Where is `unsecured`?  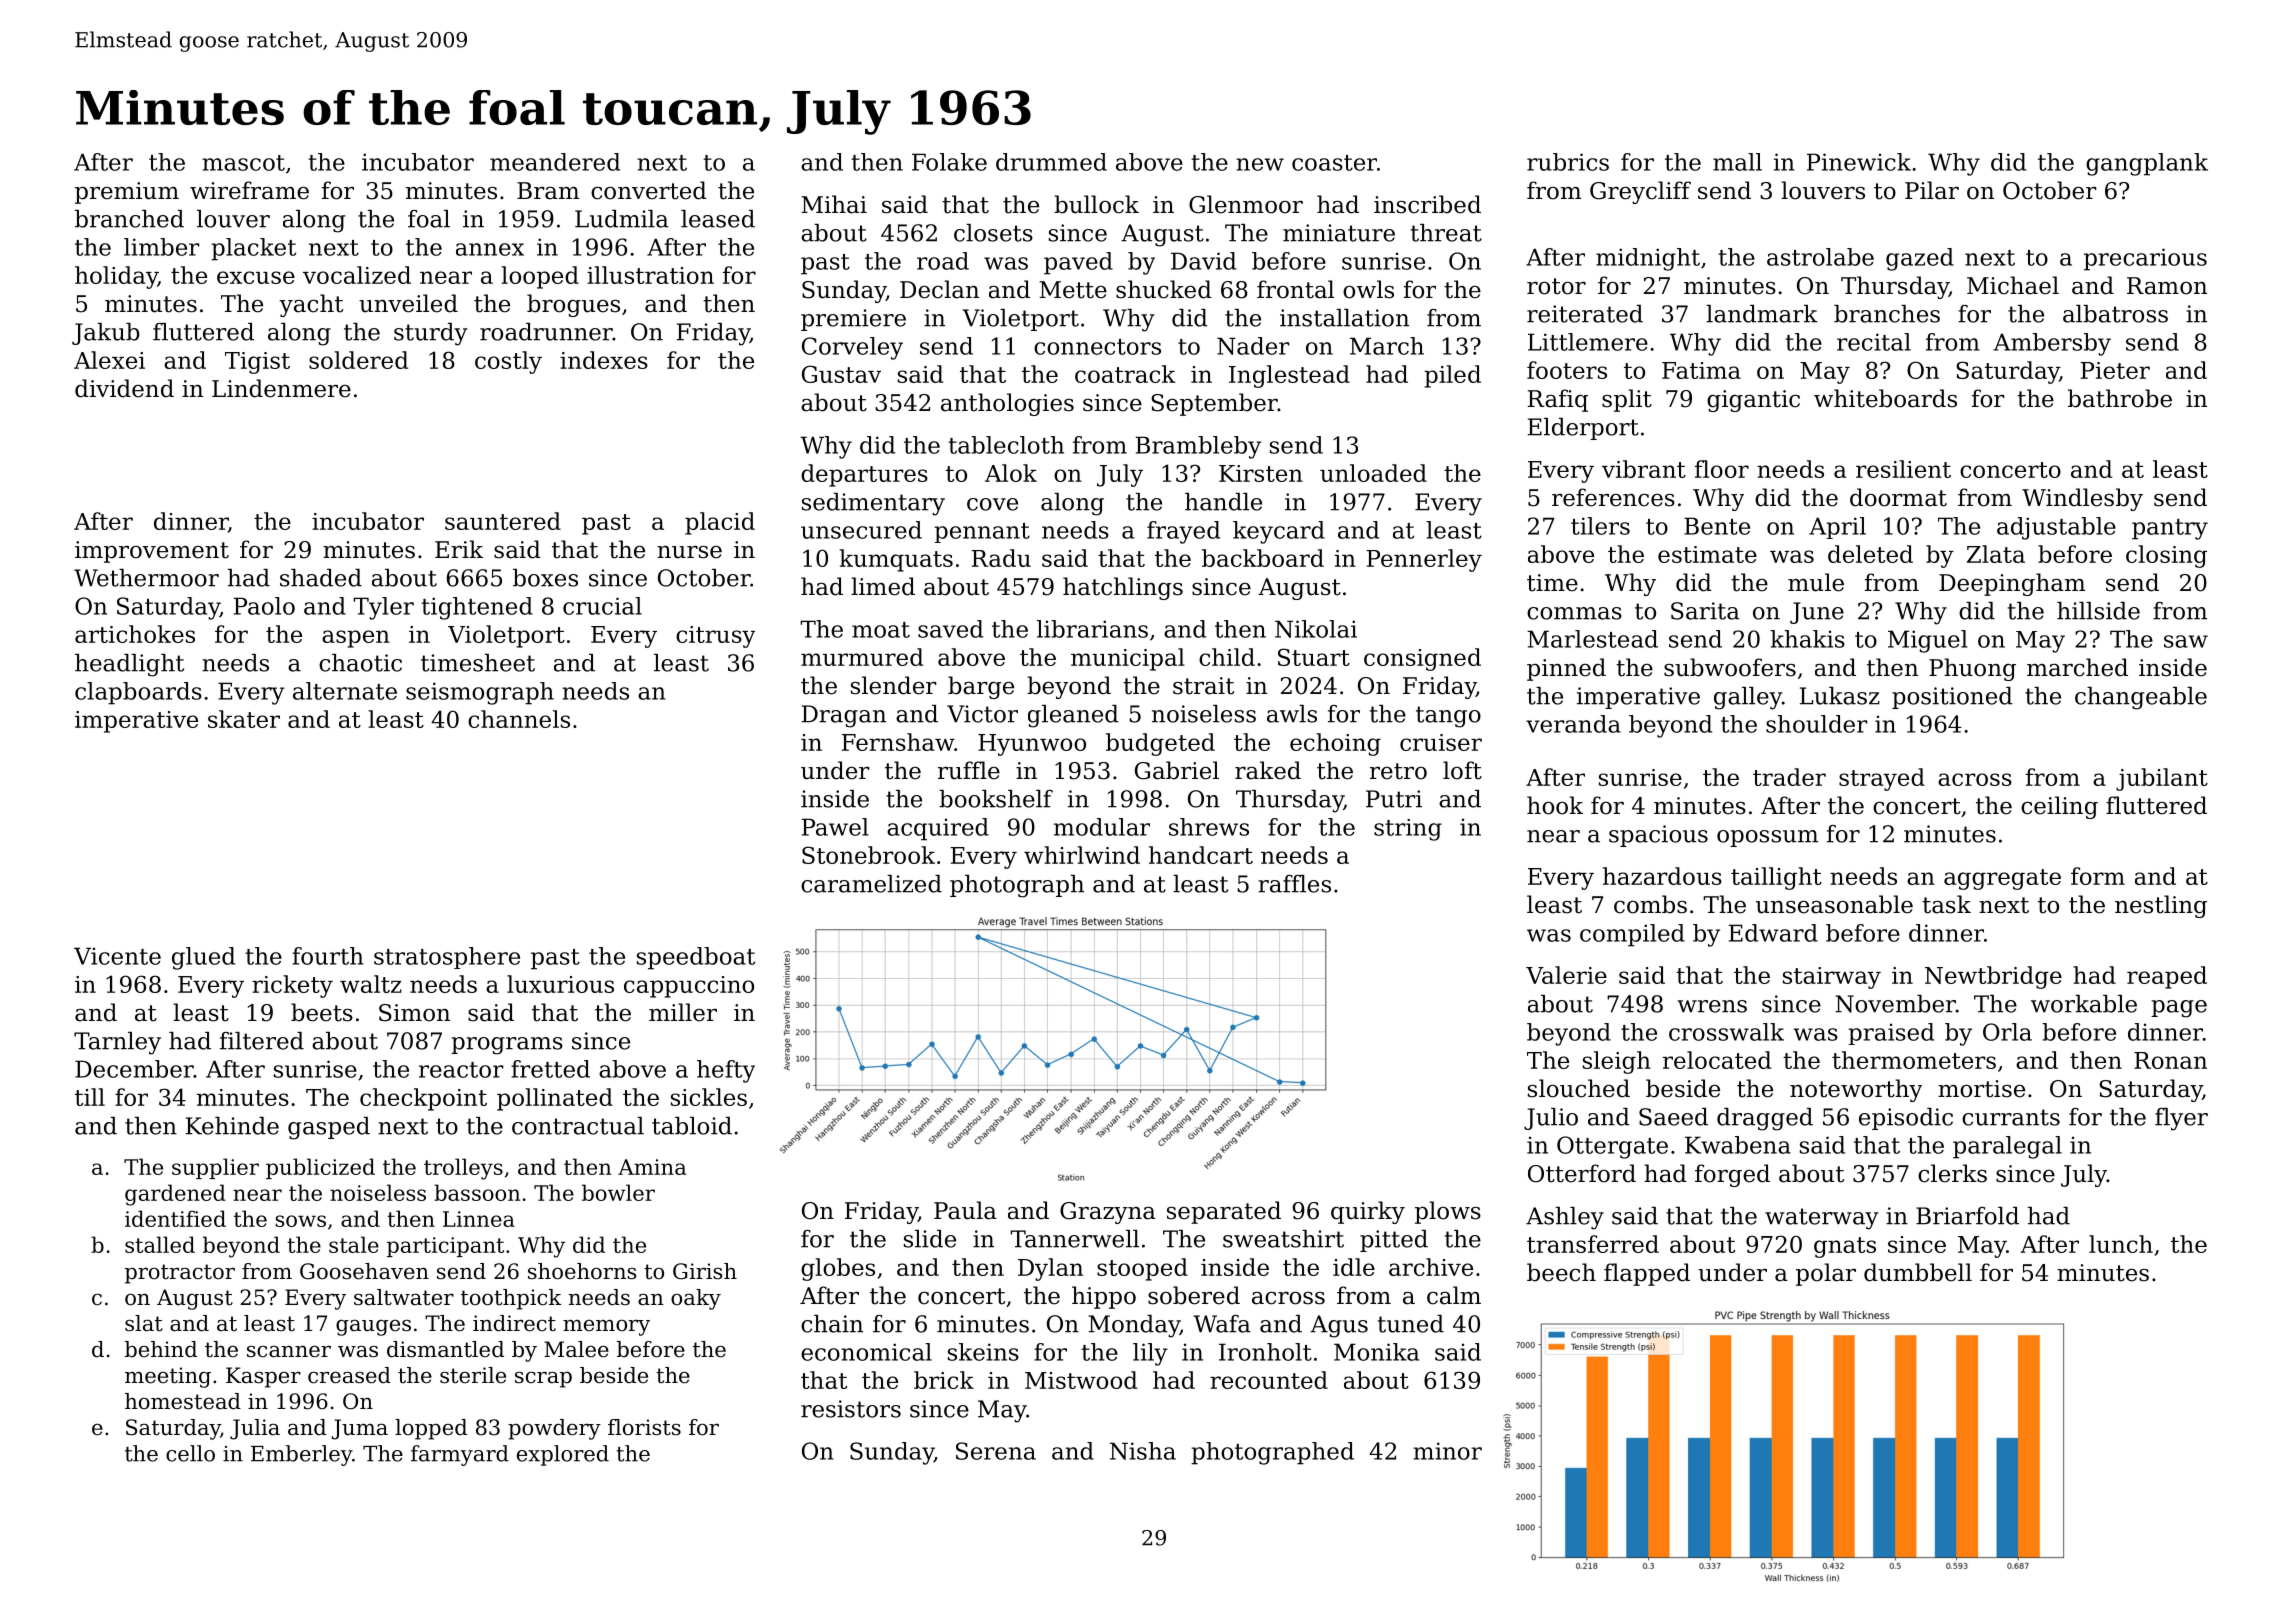
unsecured is located at coordinates (861, 530).
